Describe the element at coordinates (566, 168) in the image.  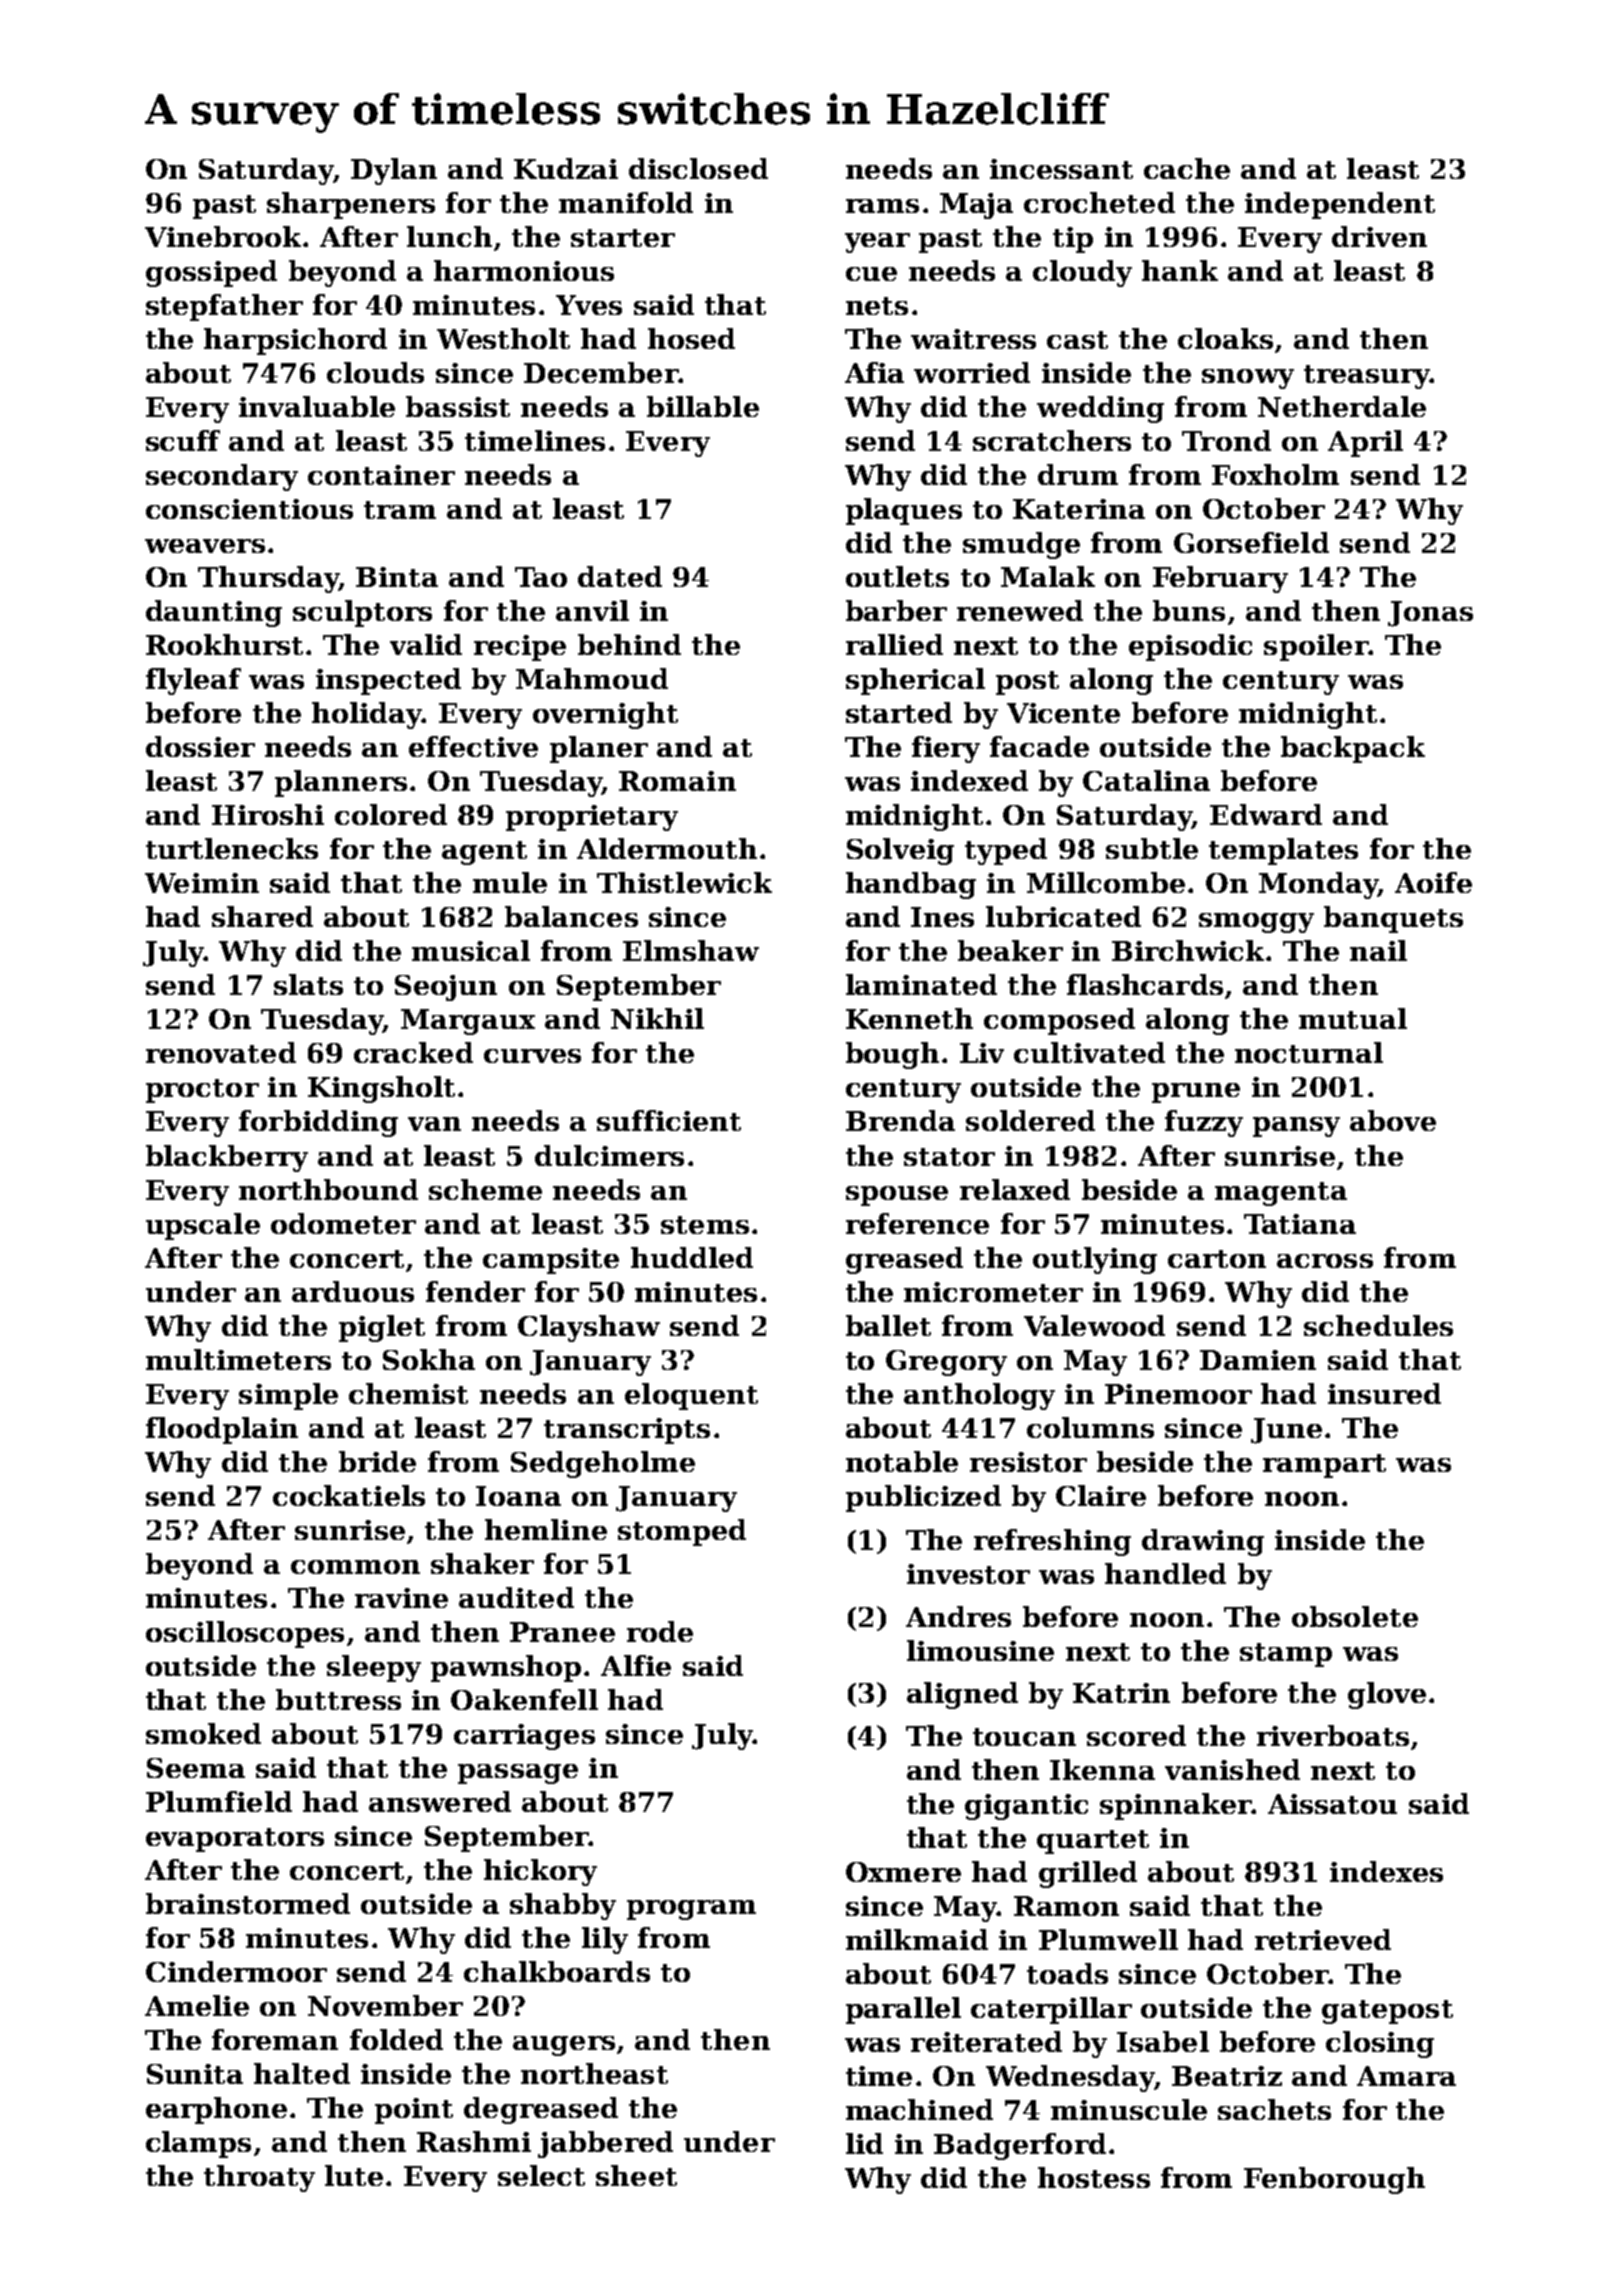
I see `Kudzai` at that location.
